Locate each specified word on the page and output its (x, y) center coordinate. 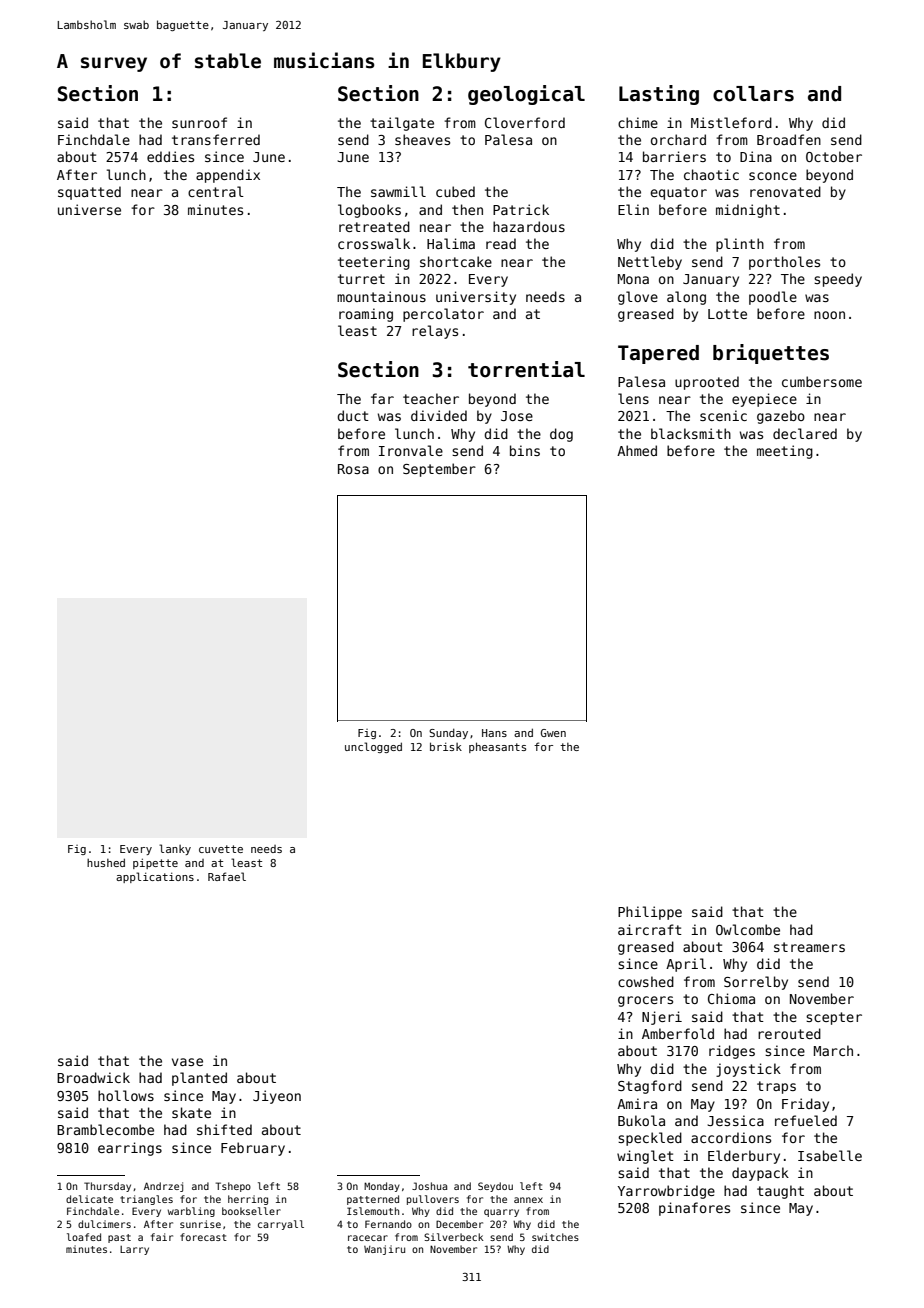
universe (89, 209)
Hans (494, 733)
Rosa (353, 469)
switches (555, 1237)
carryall (281, 1225)
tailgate (402, 124)
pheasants (497, 747)
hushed (106, 862)
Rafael (227, 876)
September (439, 470)
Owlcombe (748, 929)
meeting (785, 452)
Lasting (659, 95)
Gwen (553, 733)
